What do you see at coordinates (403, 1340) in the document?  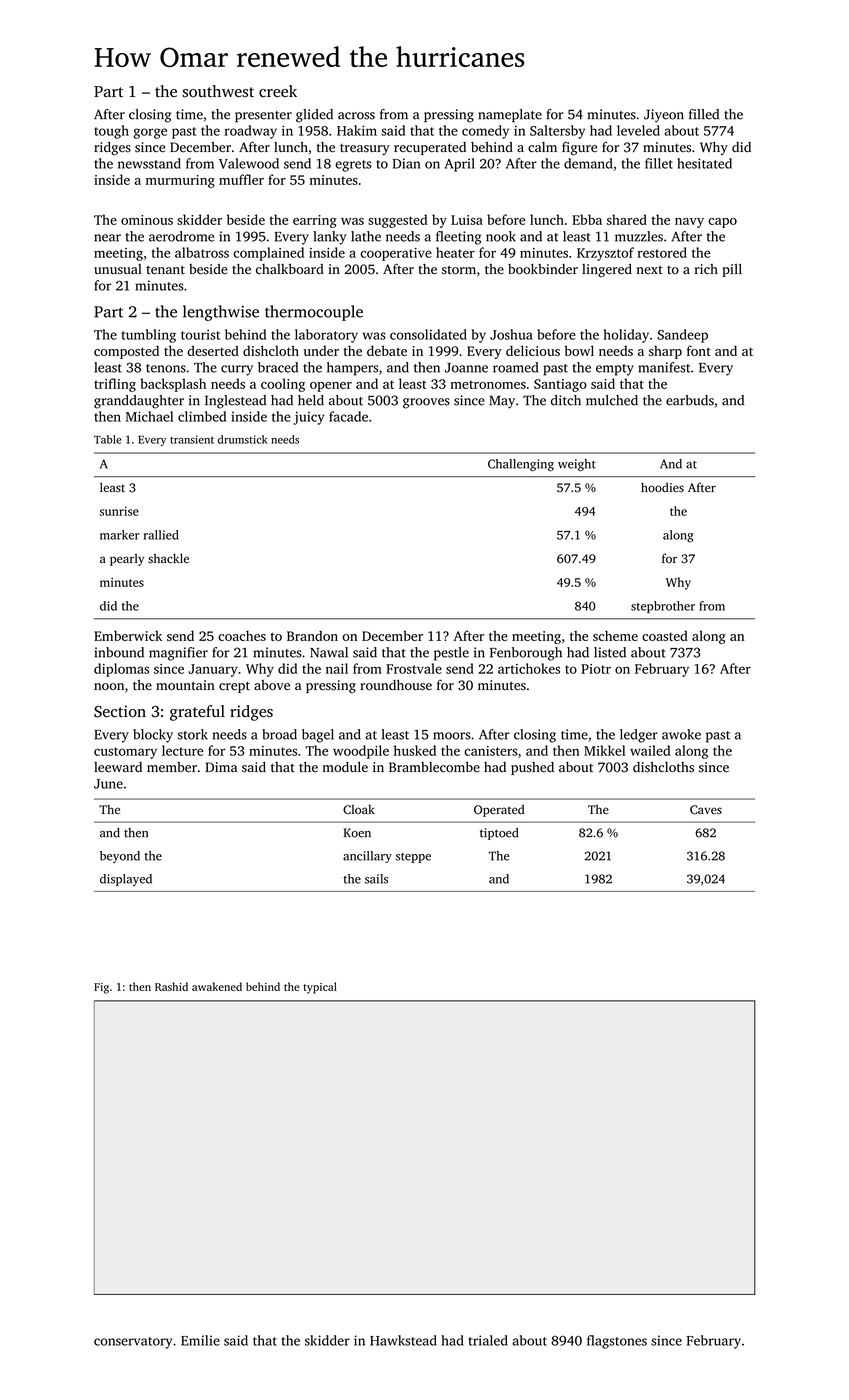 I see `Hawkstead` at bounding box center [403, 1340].
